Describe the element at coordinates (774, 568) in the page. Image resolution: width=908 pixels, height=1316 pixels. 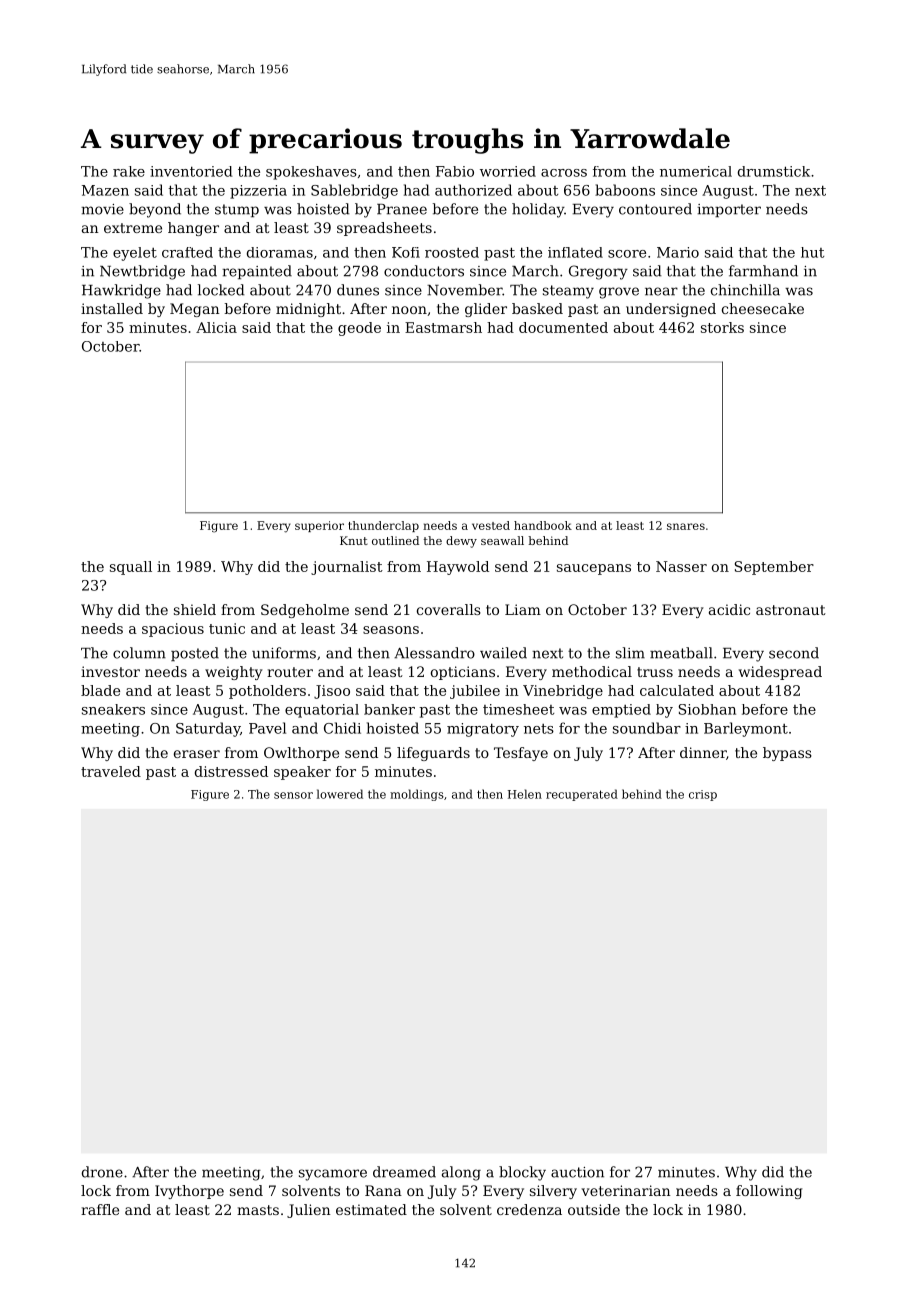
I see `September` at that location.
